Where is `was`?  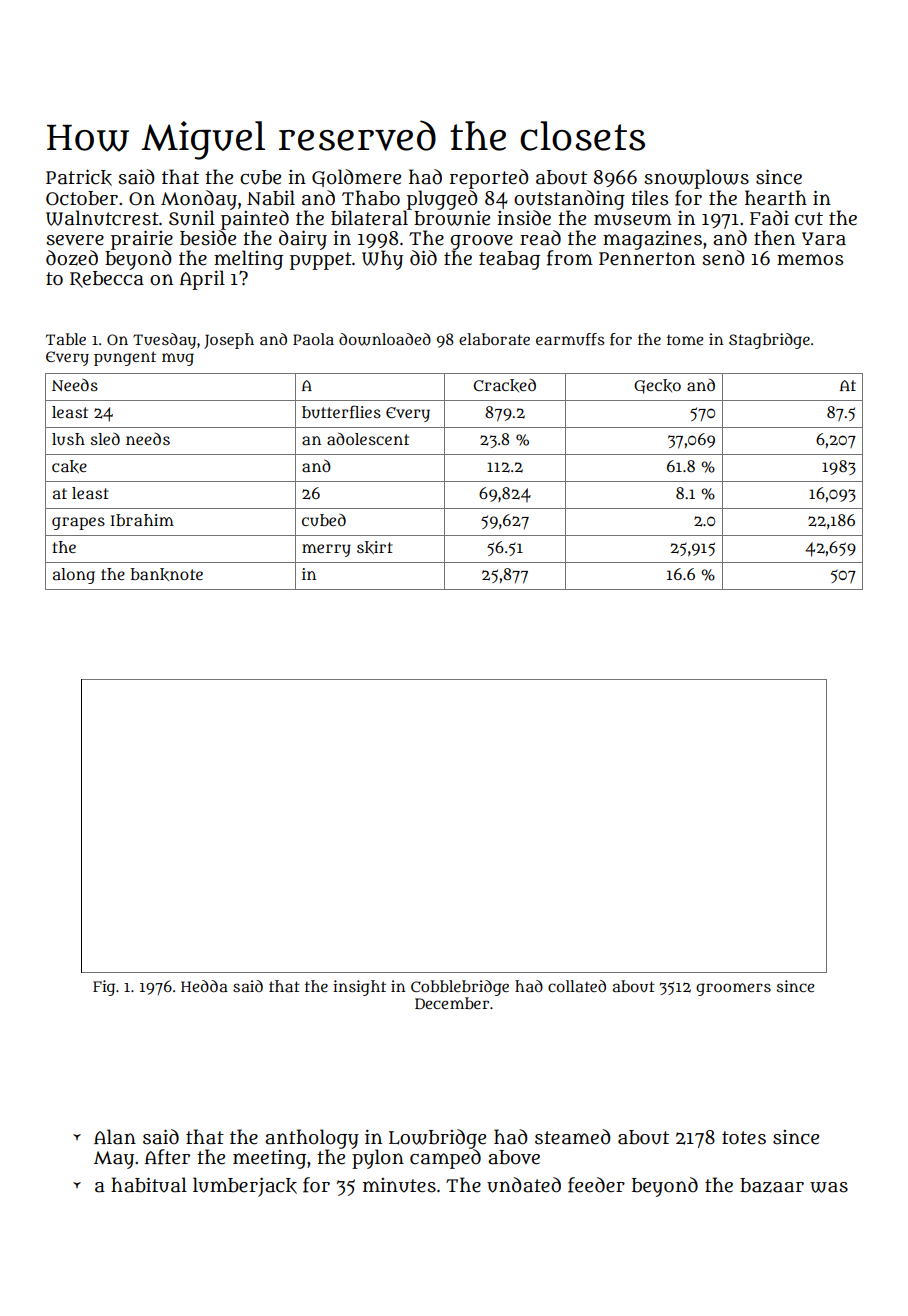 was is located at coordinates (829, 1187).
